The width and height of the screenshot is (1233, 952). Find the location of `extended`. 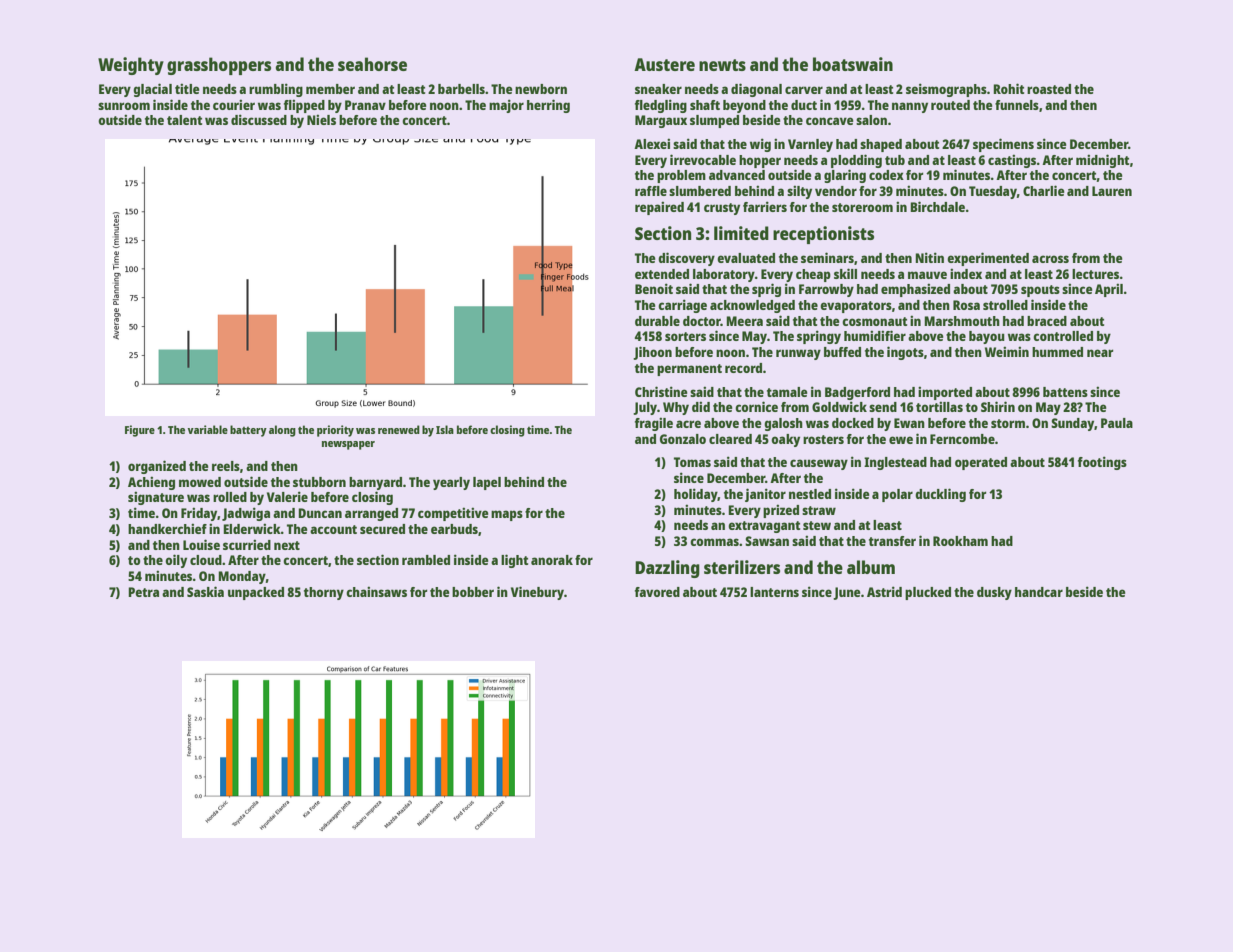

extended is located at coordinates (662, 274).
